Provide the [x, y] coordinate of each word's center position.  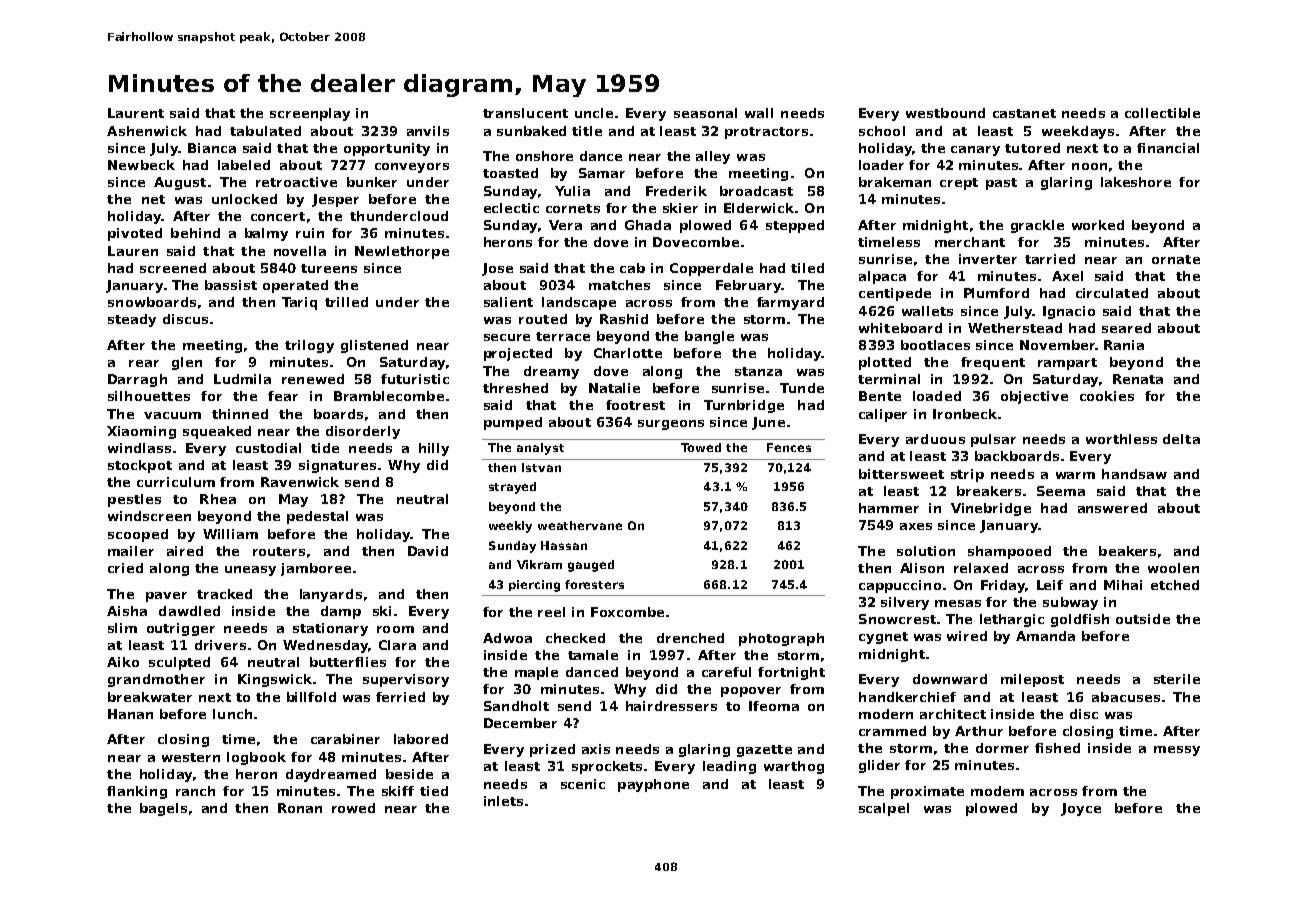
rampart [1067, 364]
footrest [635, 405]
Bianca [212, 148]
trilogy [309, 346]
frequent [993, 363]
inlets [503, 801]
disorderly [363, 432]
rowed [353, 808]
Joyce [1081, 809]
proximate [927, 792]
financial [1168, 148]
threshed [515, 388]
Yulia [572, 191]
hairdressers [671, 706]
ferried [400, 697]
